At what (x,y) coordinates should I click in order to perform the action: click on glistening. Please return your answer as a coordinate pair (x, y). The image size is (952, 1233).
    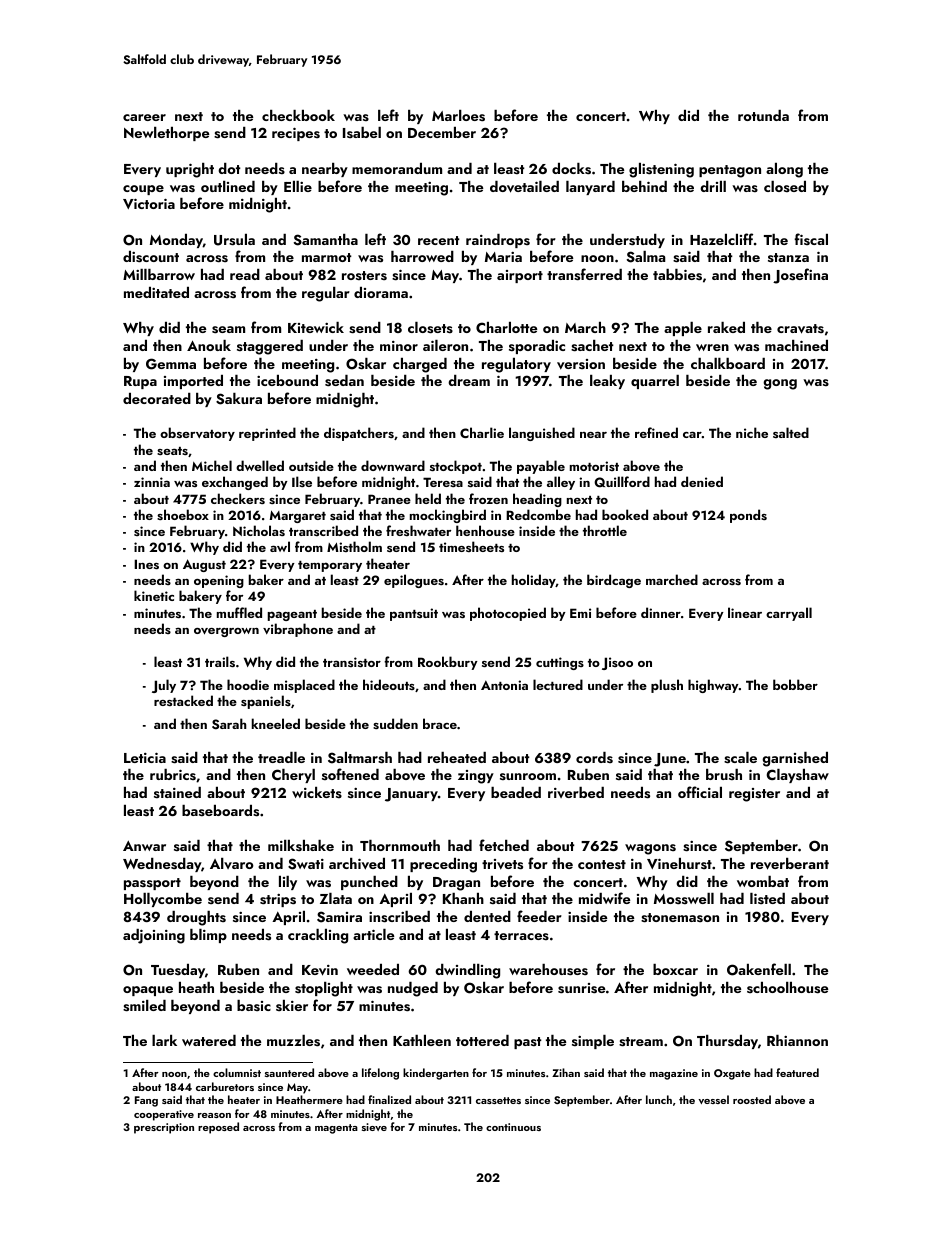
    Looking at the image, I should click on (661, 170).
